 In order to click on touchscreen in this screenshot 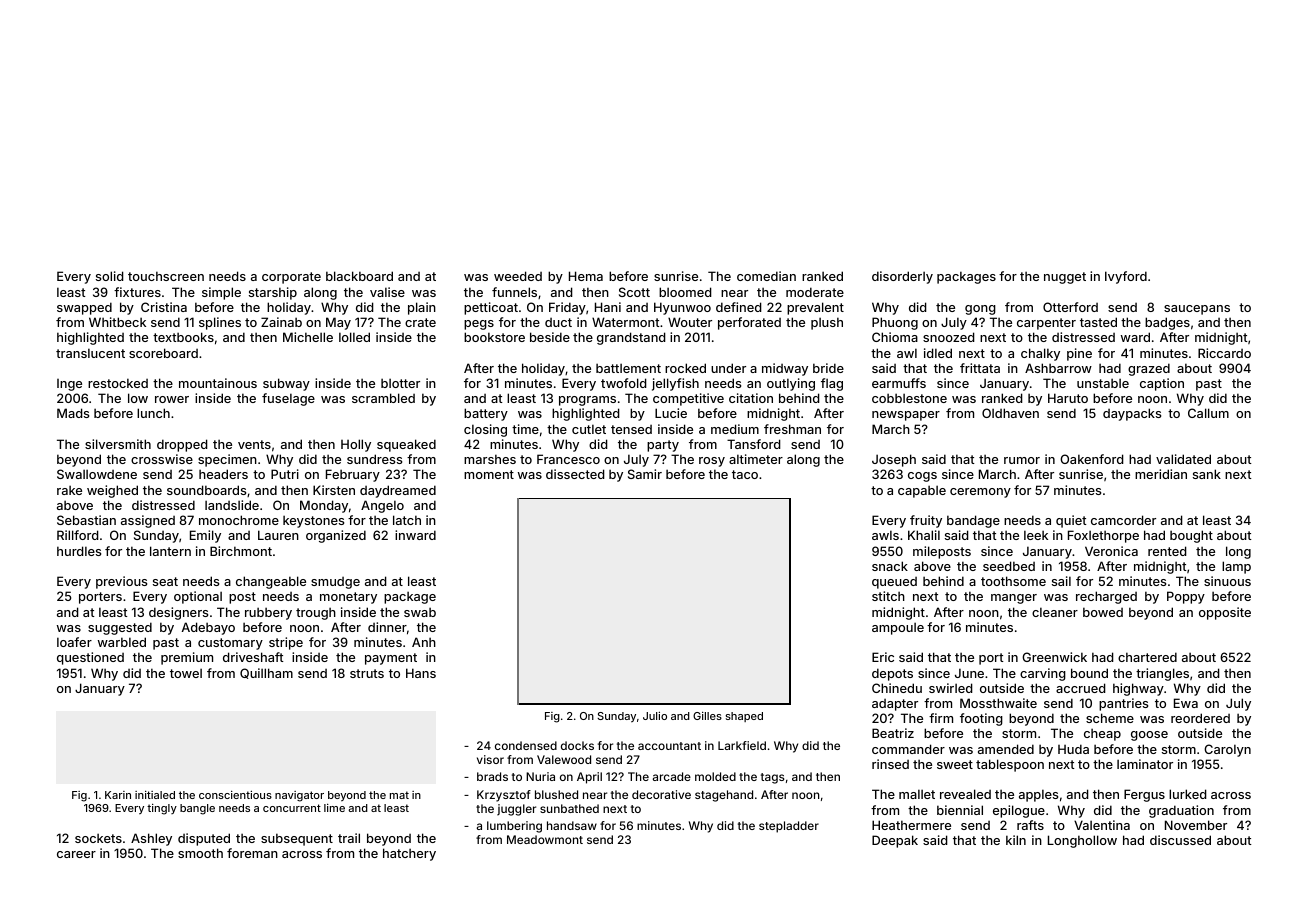, I will do `click(166, 276)`.
